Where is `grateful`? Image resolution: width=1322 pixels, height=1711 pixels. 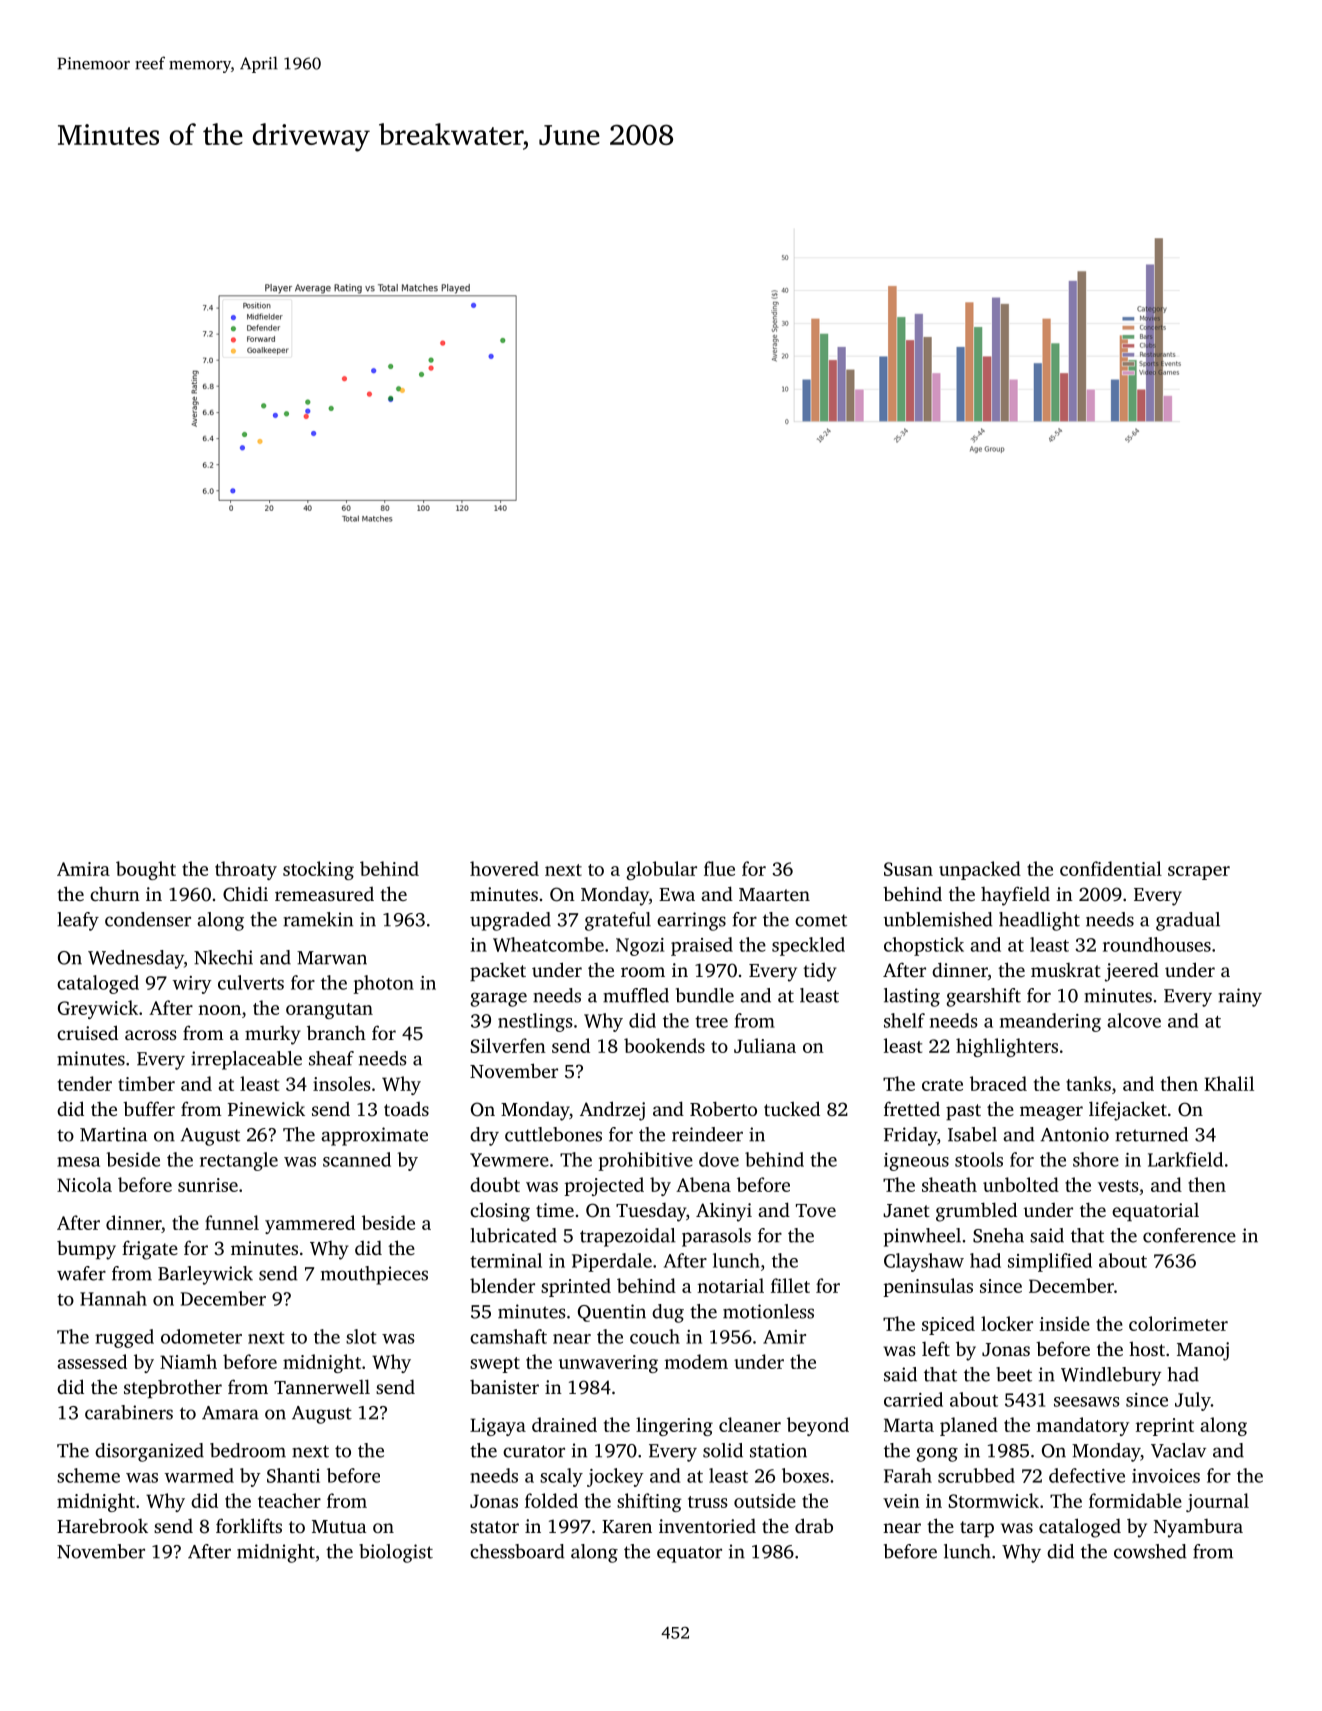
grateful is located at coordinates (618, 921).
